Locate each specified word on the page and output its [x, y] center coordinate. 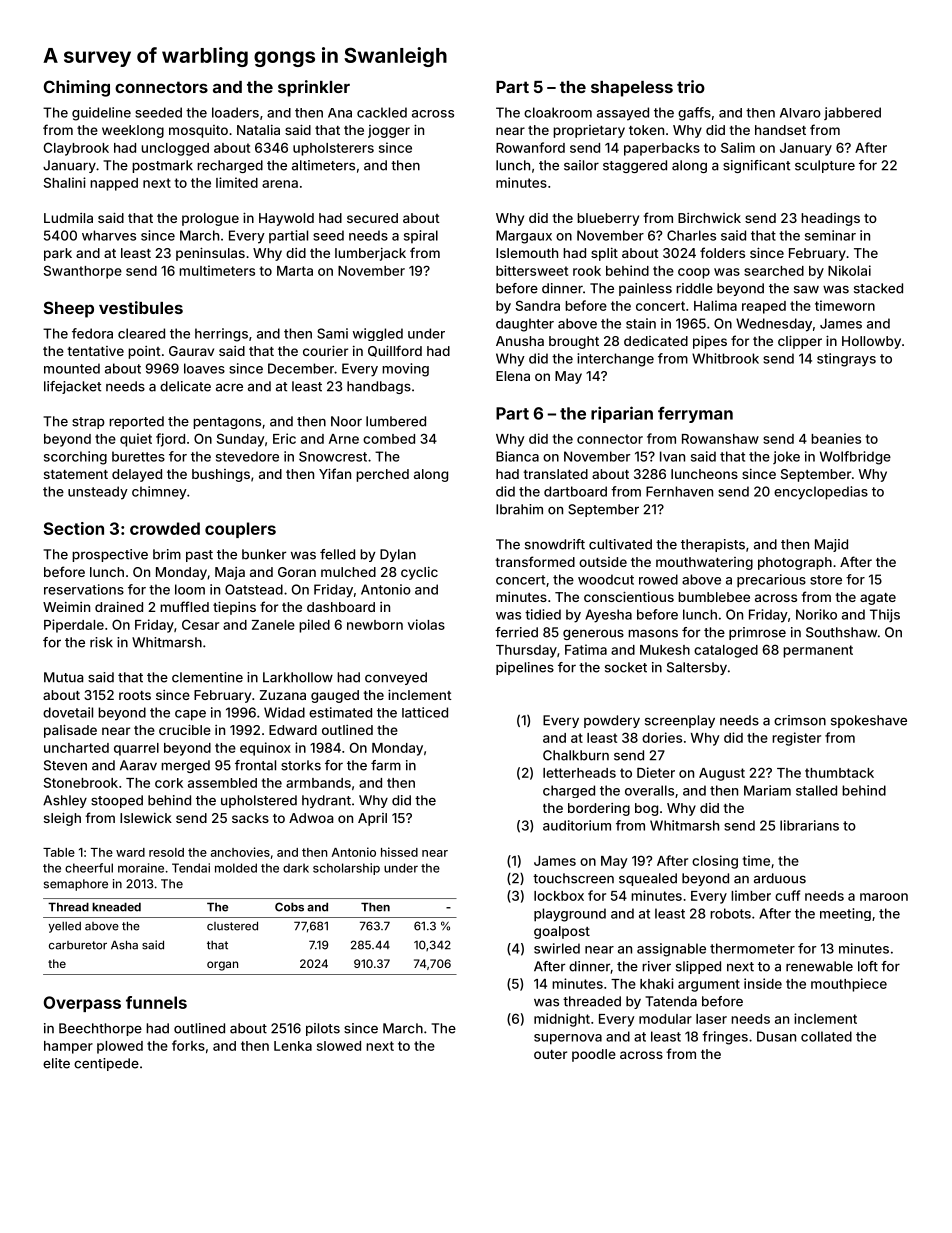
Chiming [77, 88]
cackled [382, 112]
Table [59, 852]
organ [222, 966]
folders [722, 252]
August [722, 774]
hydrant [326, 801]
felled [337, 554]
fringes [725, 1038]
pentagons [227, 423]
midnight [562, 1020]
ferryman [695, 414]
